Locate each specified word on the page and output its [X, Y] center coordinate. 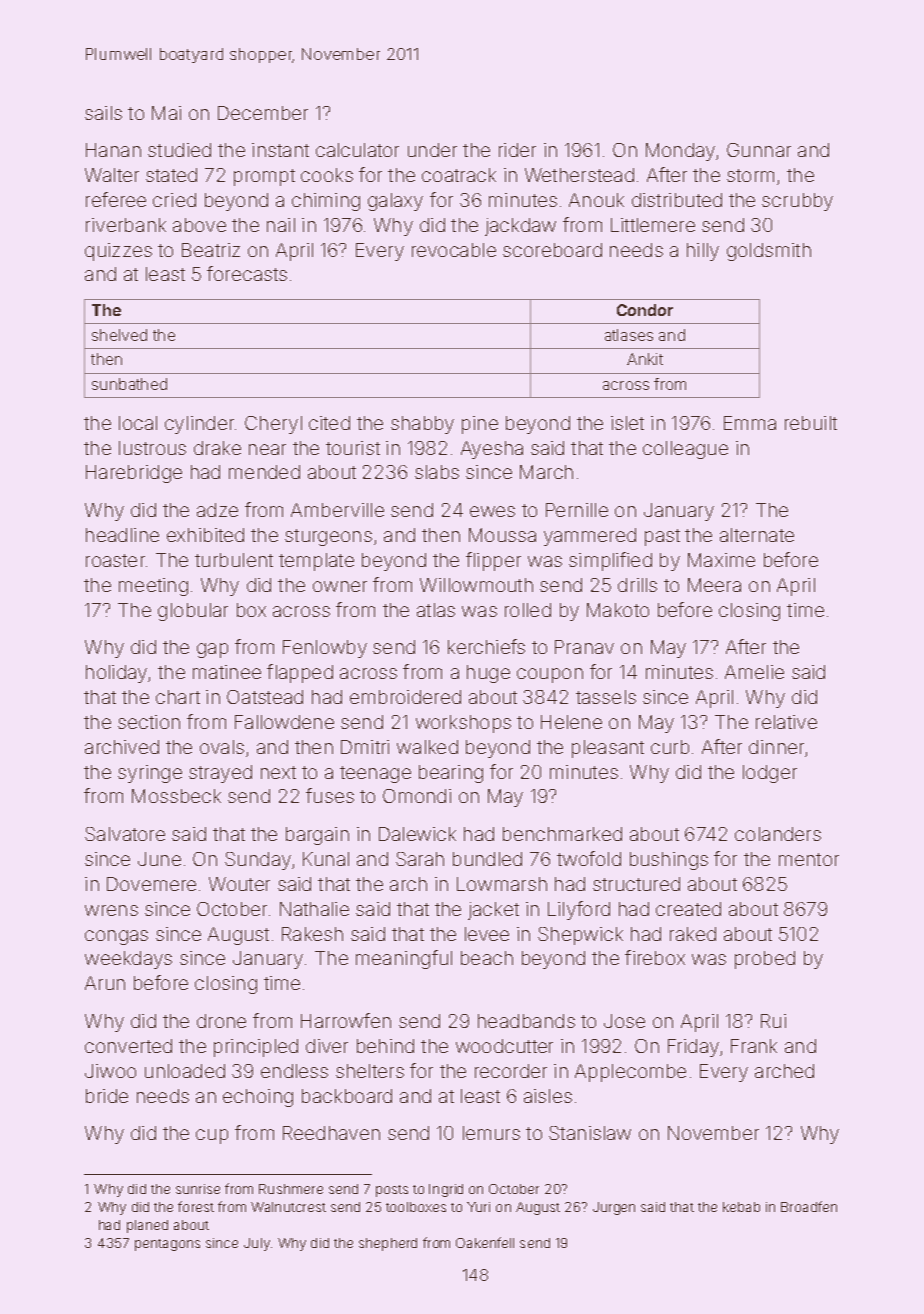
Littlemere [653, 225]
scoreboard [552, 250]
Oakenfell [485, 1242]
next [278, 772]
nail [281, 225]
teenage [375, 774]
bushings [669, 861]
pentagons [167, 1245]
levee [487, 934]
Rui [773, 1021]
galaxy [395, 202]
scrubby [797, 202]
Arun [105, 983]
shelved [119, 335]
